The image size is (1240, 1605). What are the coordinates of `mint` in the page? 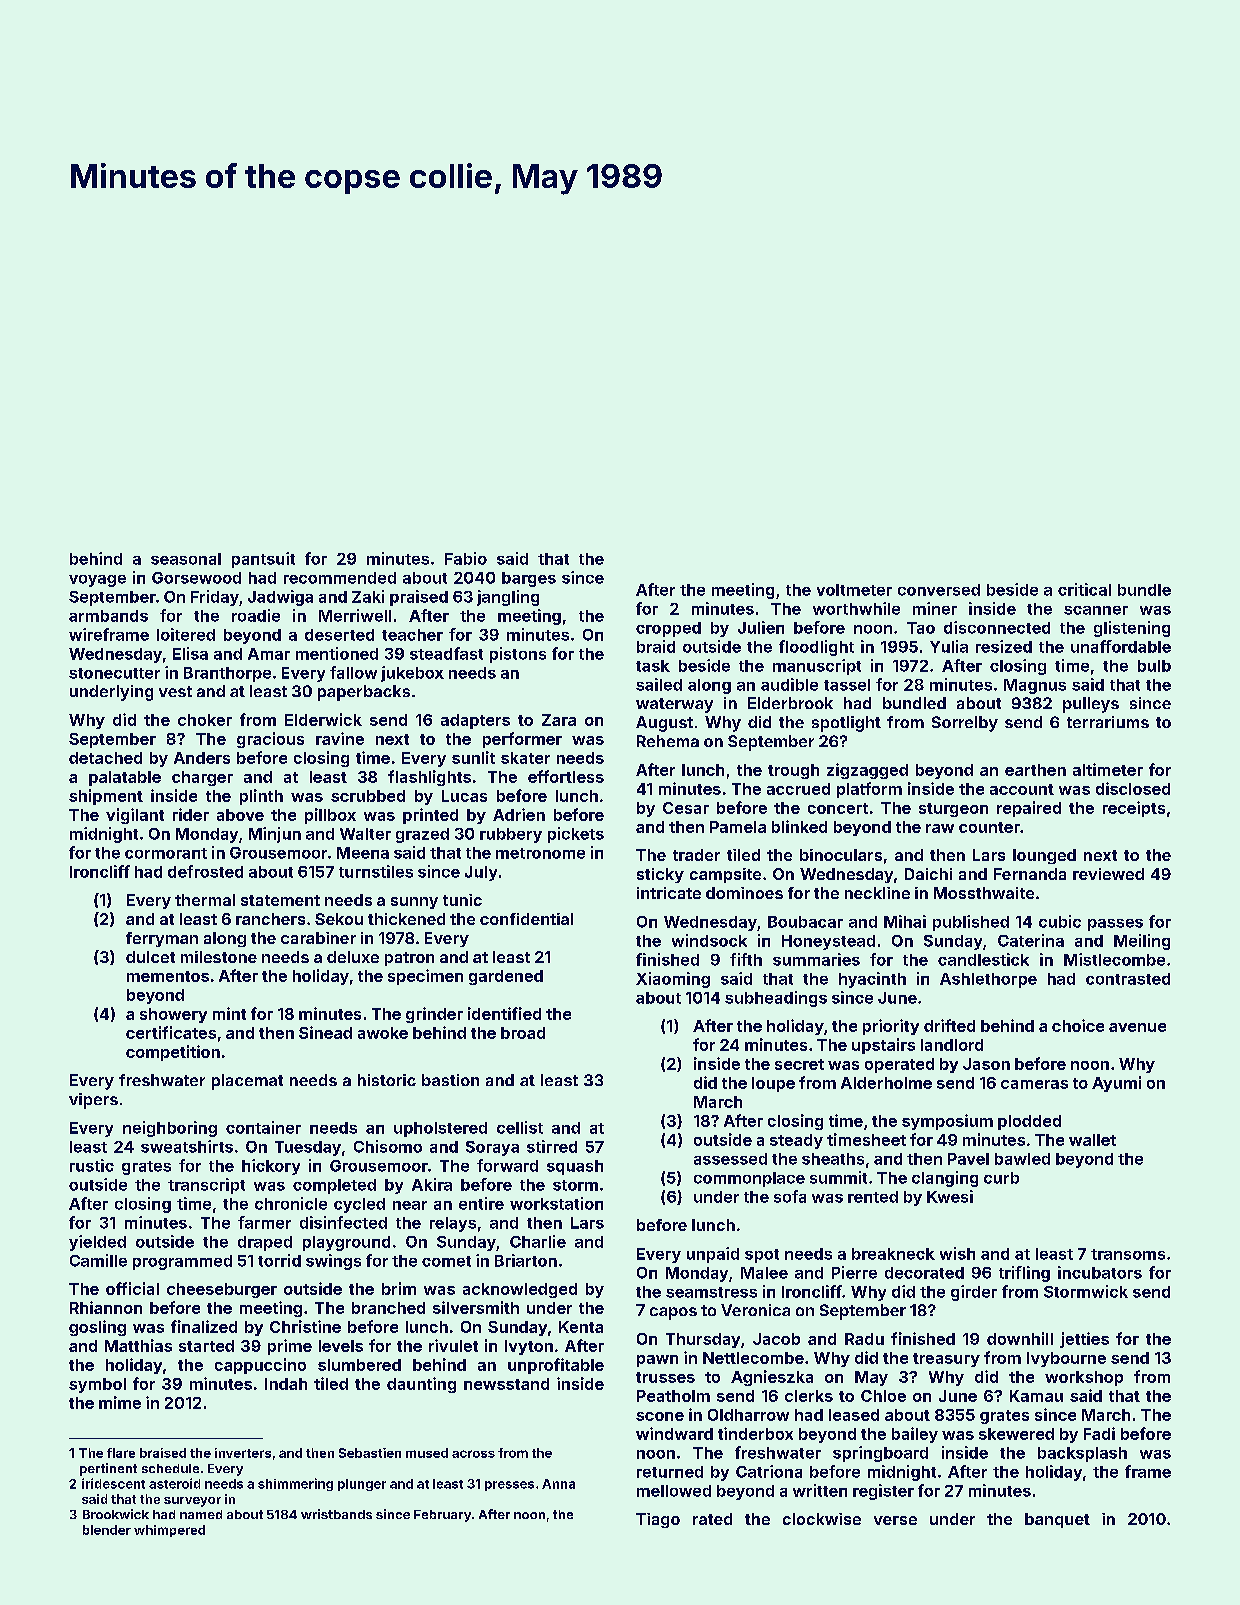 It's located at (229, 1013).
